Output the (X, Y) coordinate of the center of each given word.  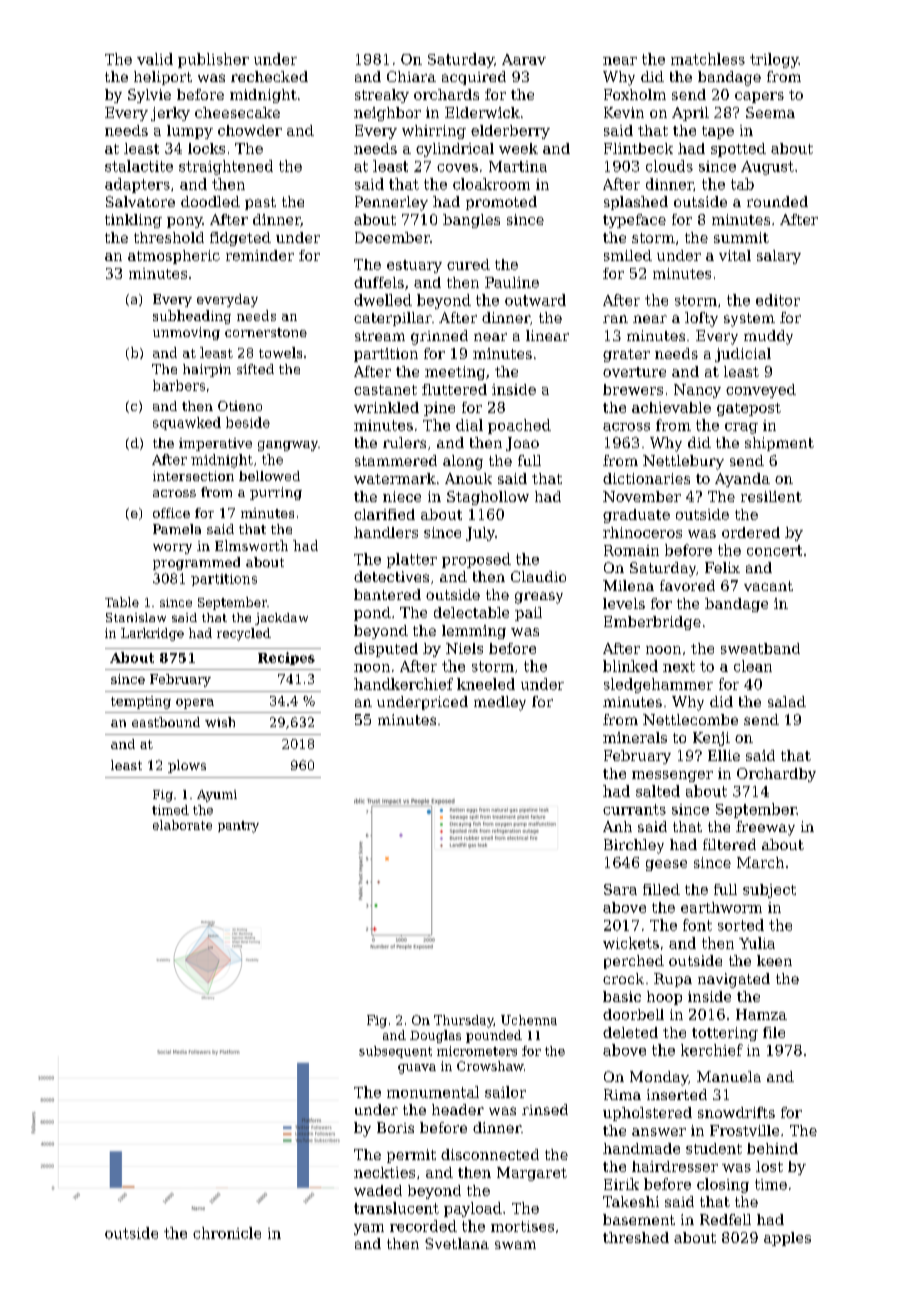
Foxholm (635, 94)
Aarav (524, 59)
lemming (474, 632)
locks (206, 148)
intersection (193, 476)
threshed (636, 1237)
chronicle (227, 1233)
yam (369, 1229)
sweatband (760, 648)
